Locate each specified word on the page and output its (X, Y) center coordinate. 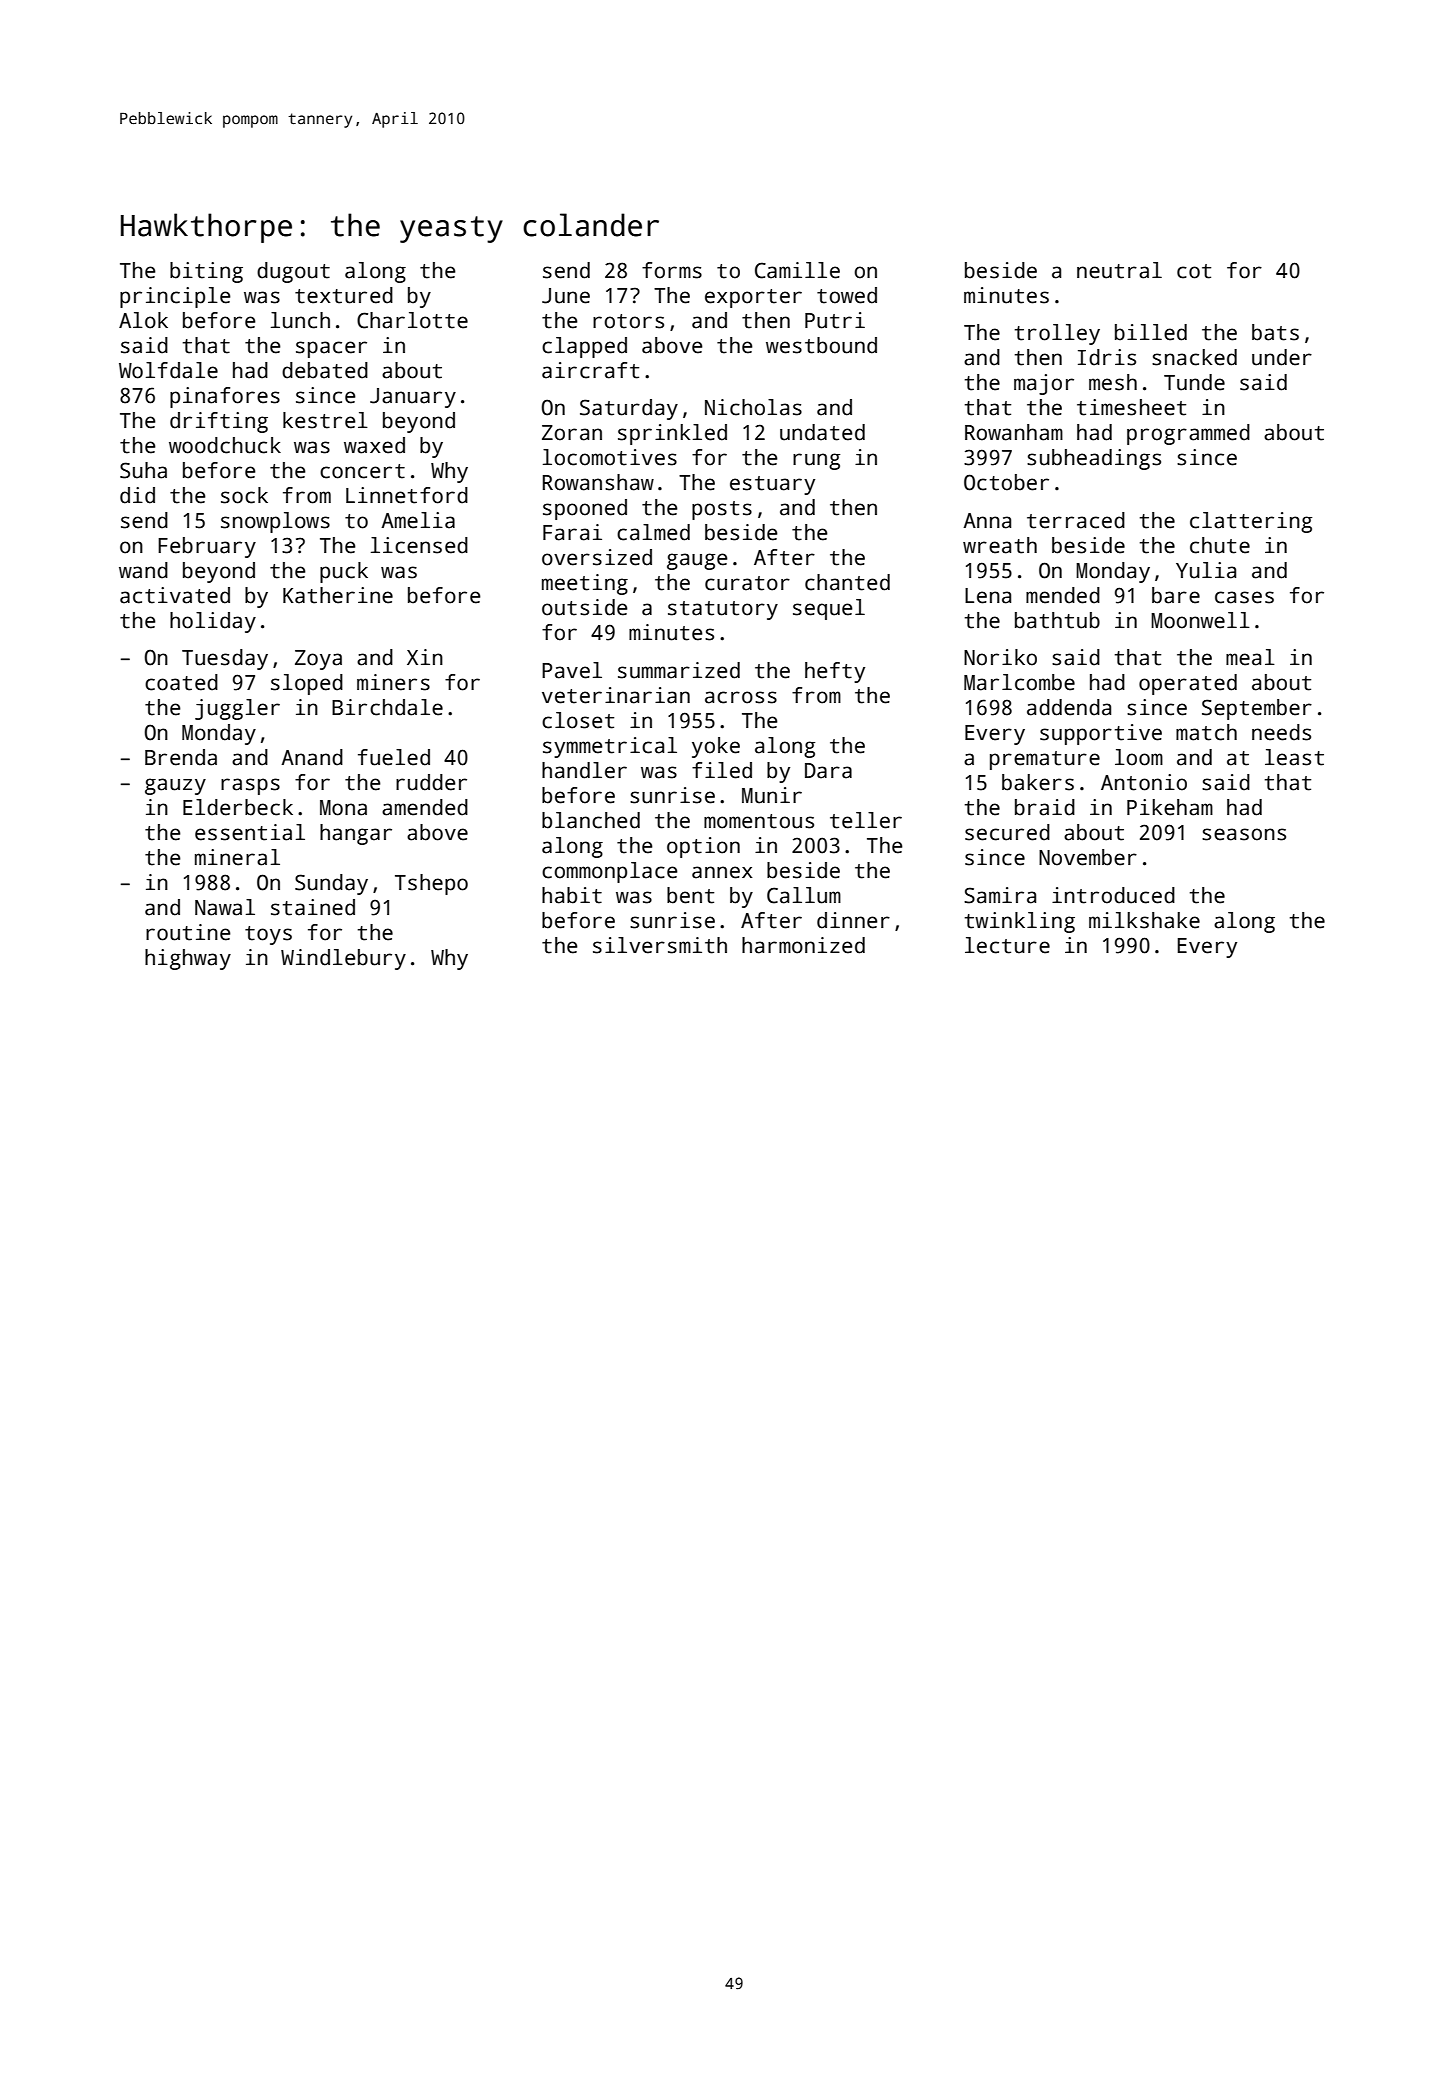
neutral (1119, 270)
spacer (331, 349)
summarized (679, 670)
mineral (237, 857)
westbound (821, 345)
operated (1188, 684)
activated (175, 595)
